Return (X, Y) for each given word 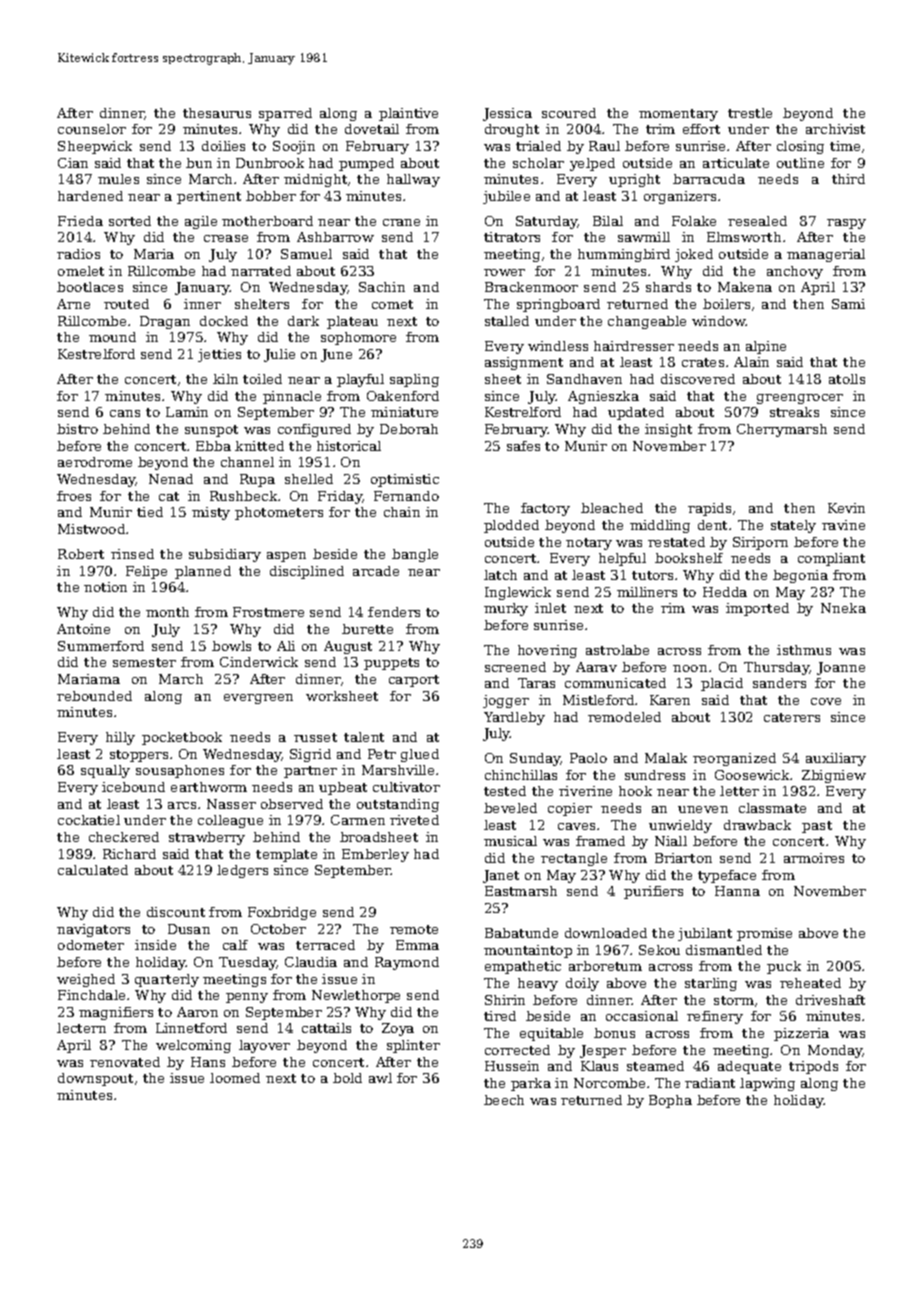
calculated (93, 870)
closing (800, 147)
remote (414, 929)
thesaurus (217, 113)
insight (668, 430)
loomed (235, 1078)
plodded (511, 526)
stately (793, 526)
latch (500, 575)
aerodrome (95, 462)
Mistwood (91, 529)
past (817, 827)
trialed (538, 146)
